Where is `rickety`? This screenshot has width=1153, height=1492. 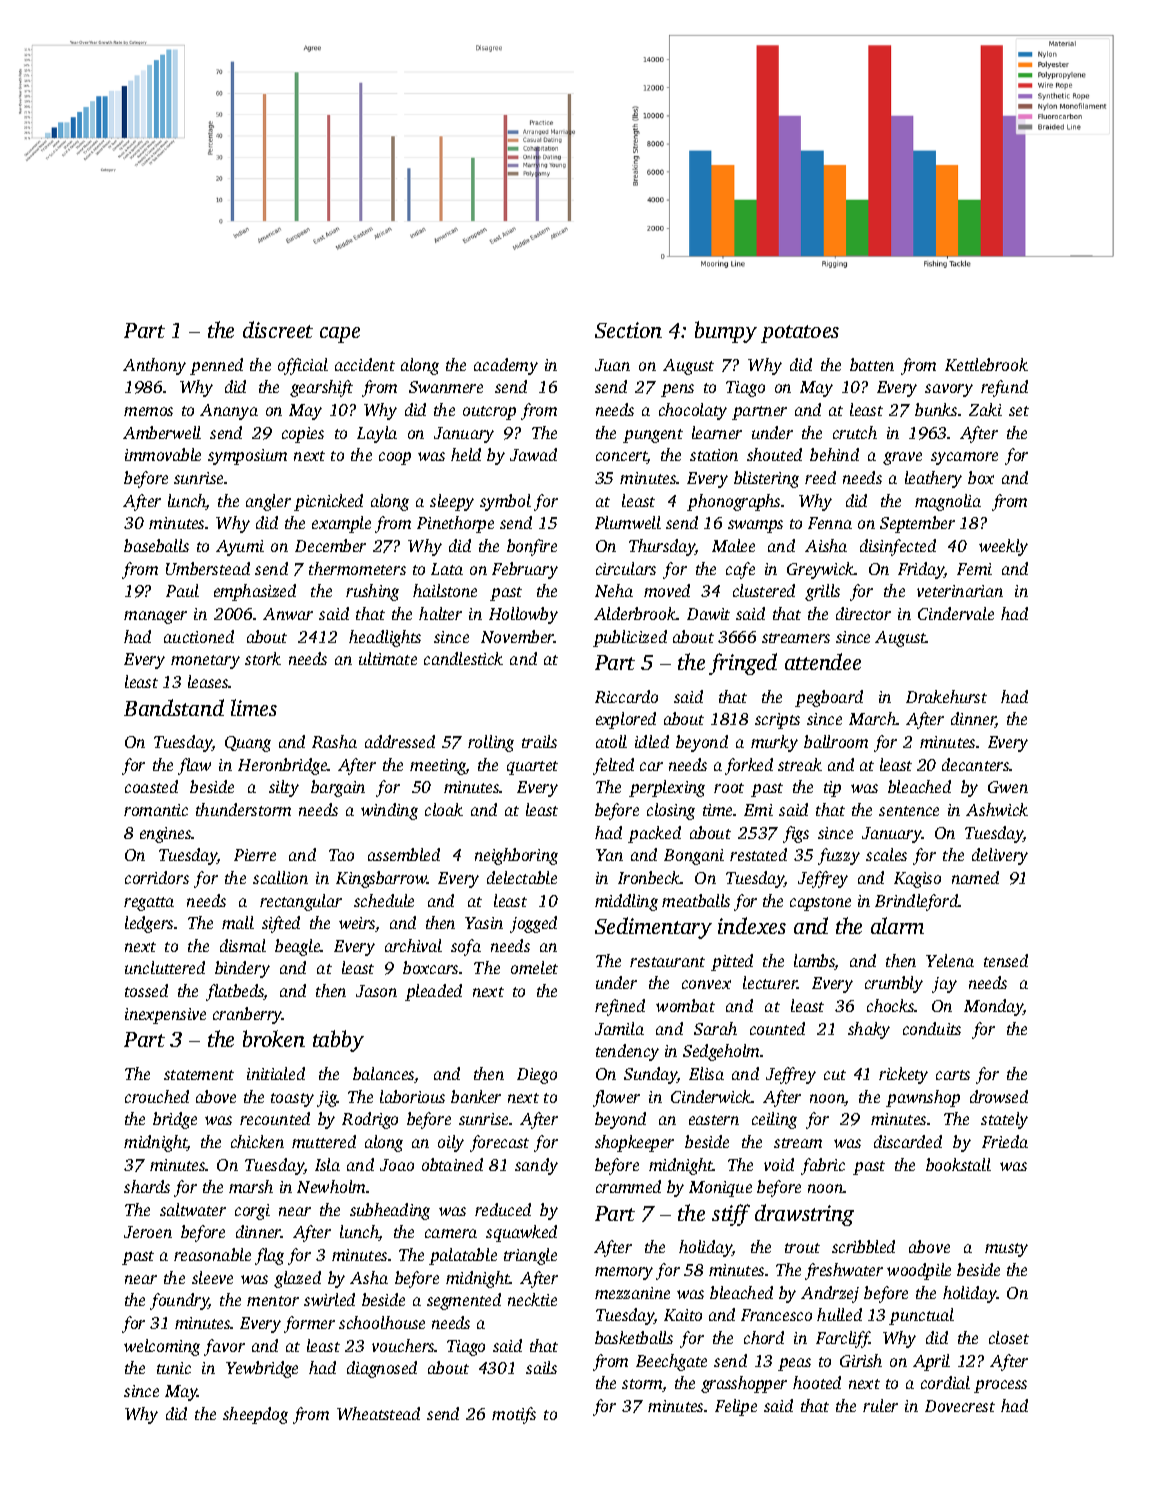 rickety is located at coordinates (903, 1075).
